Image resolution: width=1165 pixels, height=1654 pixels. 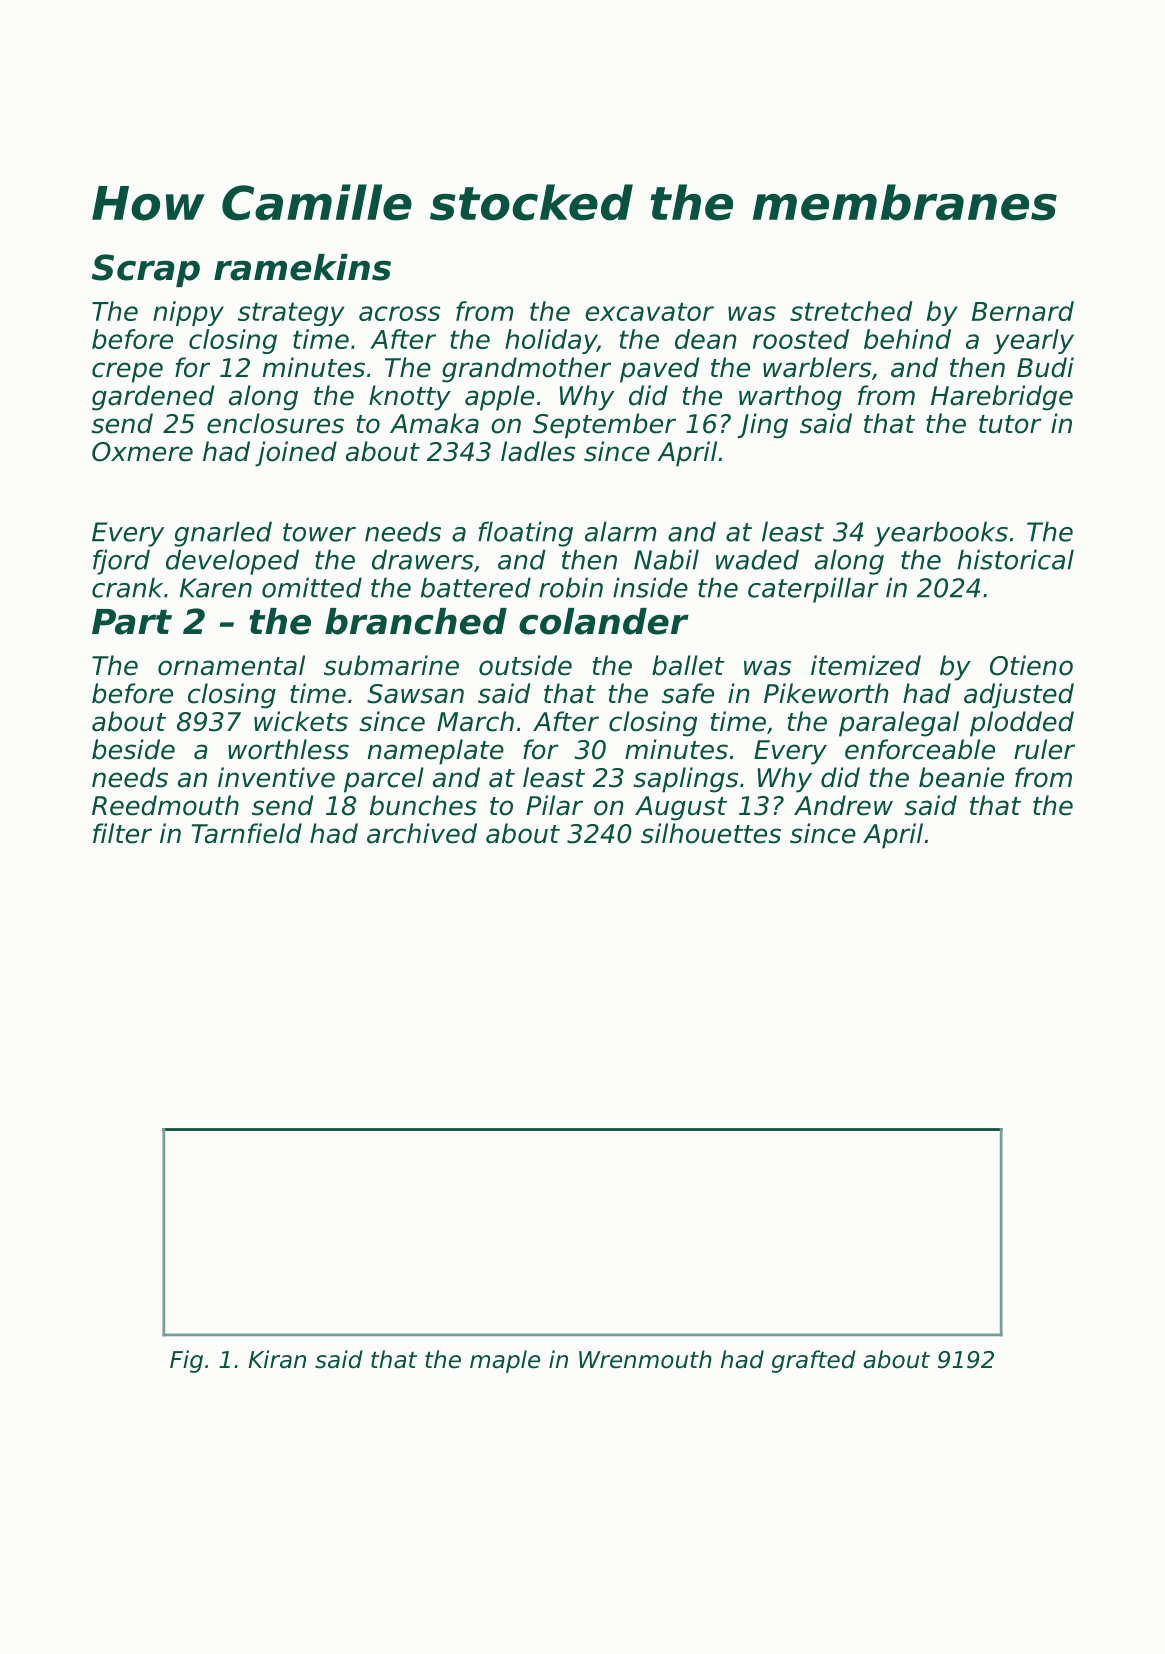 What do you see at coordinates (277, 1359) in the document?
I see `Kiran` at bounding box center [277, 1359].
